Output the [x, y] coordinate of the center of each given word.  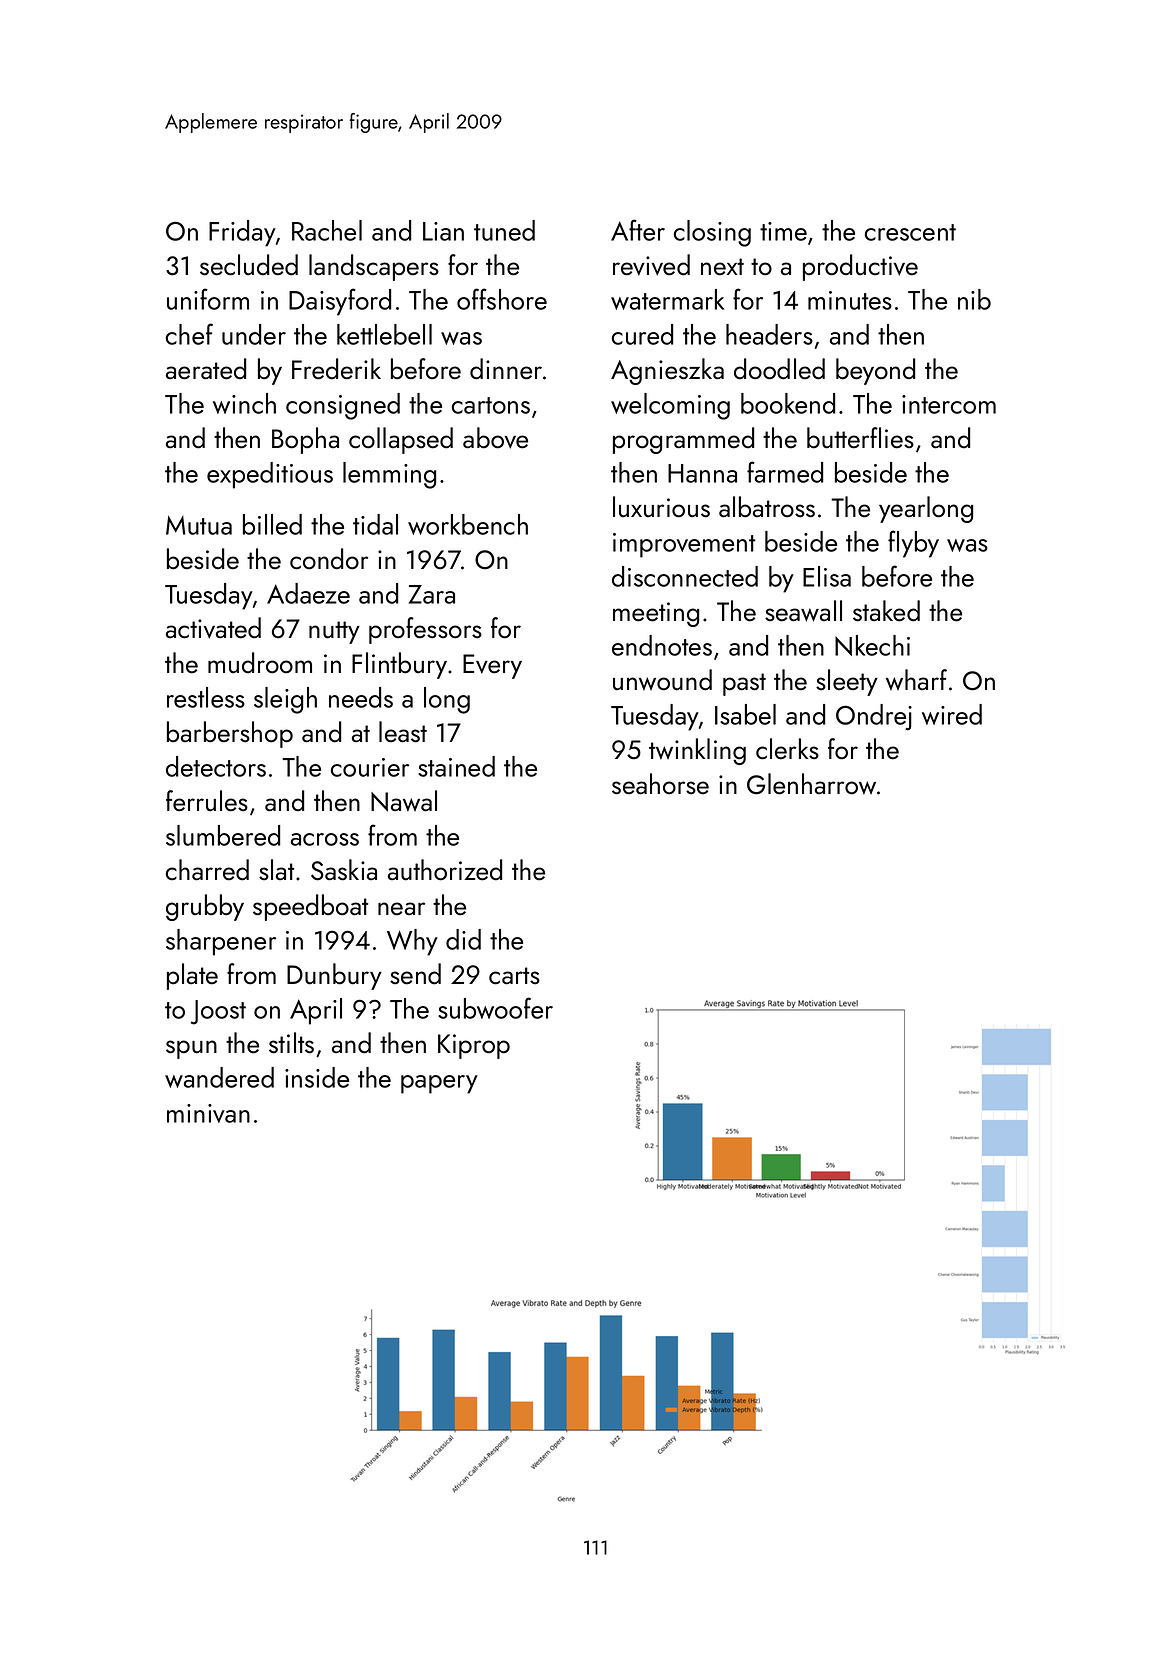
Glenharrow [811, 784]
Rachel [327, 230]
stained [456, 766]
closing [712, 233]
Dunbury [334, 976]
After [638, 230]
